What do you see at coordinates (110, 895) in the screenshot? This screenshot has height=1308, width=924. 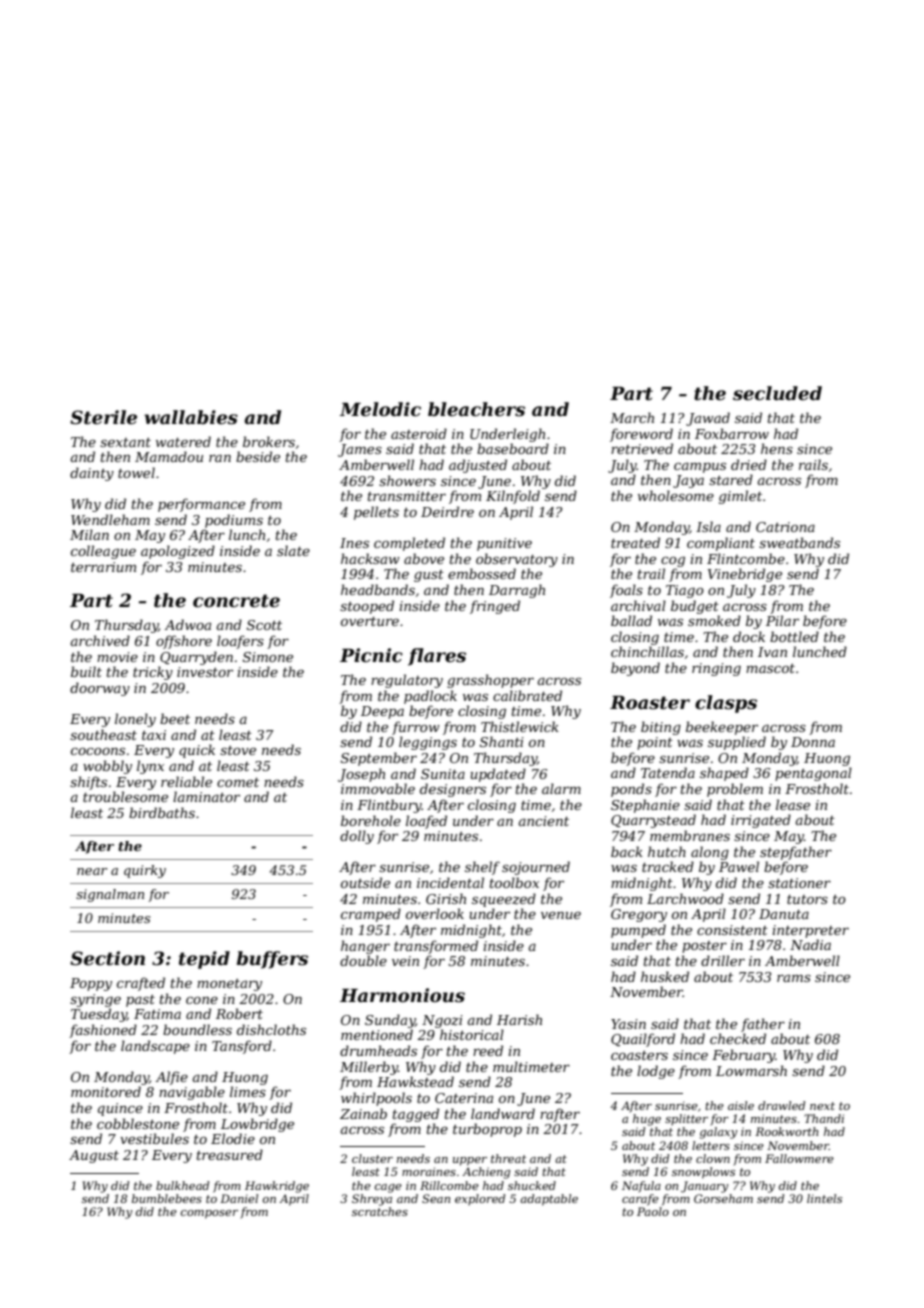 I see `signalman` at bounding box center [110, 895].
